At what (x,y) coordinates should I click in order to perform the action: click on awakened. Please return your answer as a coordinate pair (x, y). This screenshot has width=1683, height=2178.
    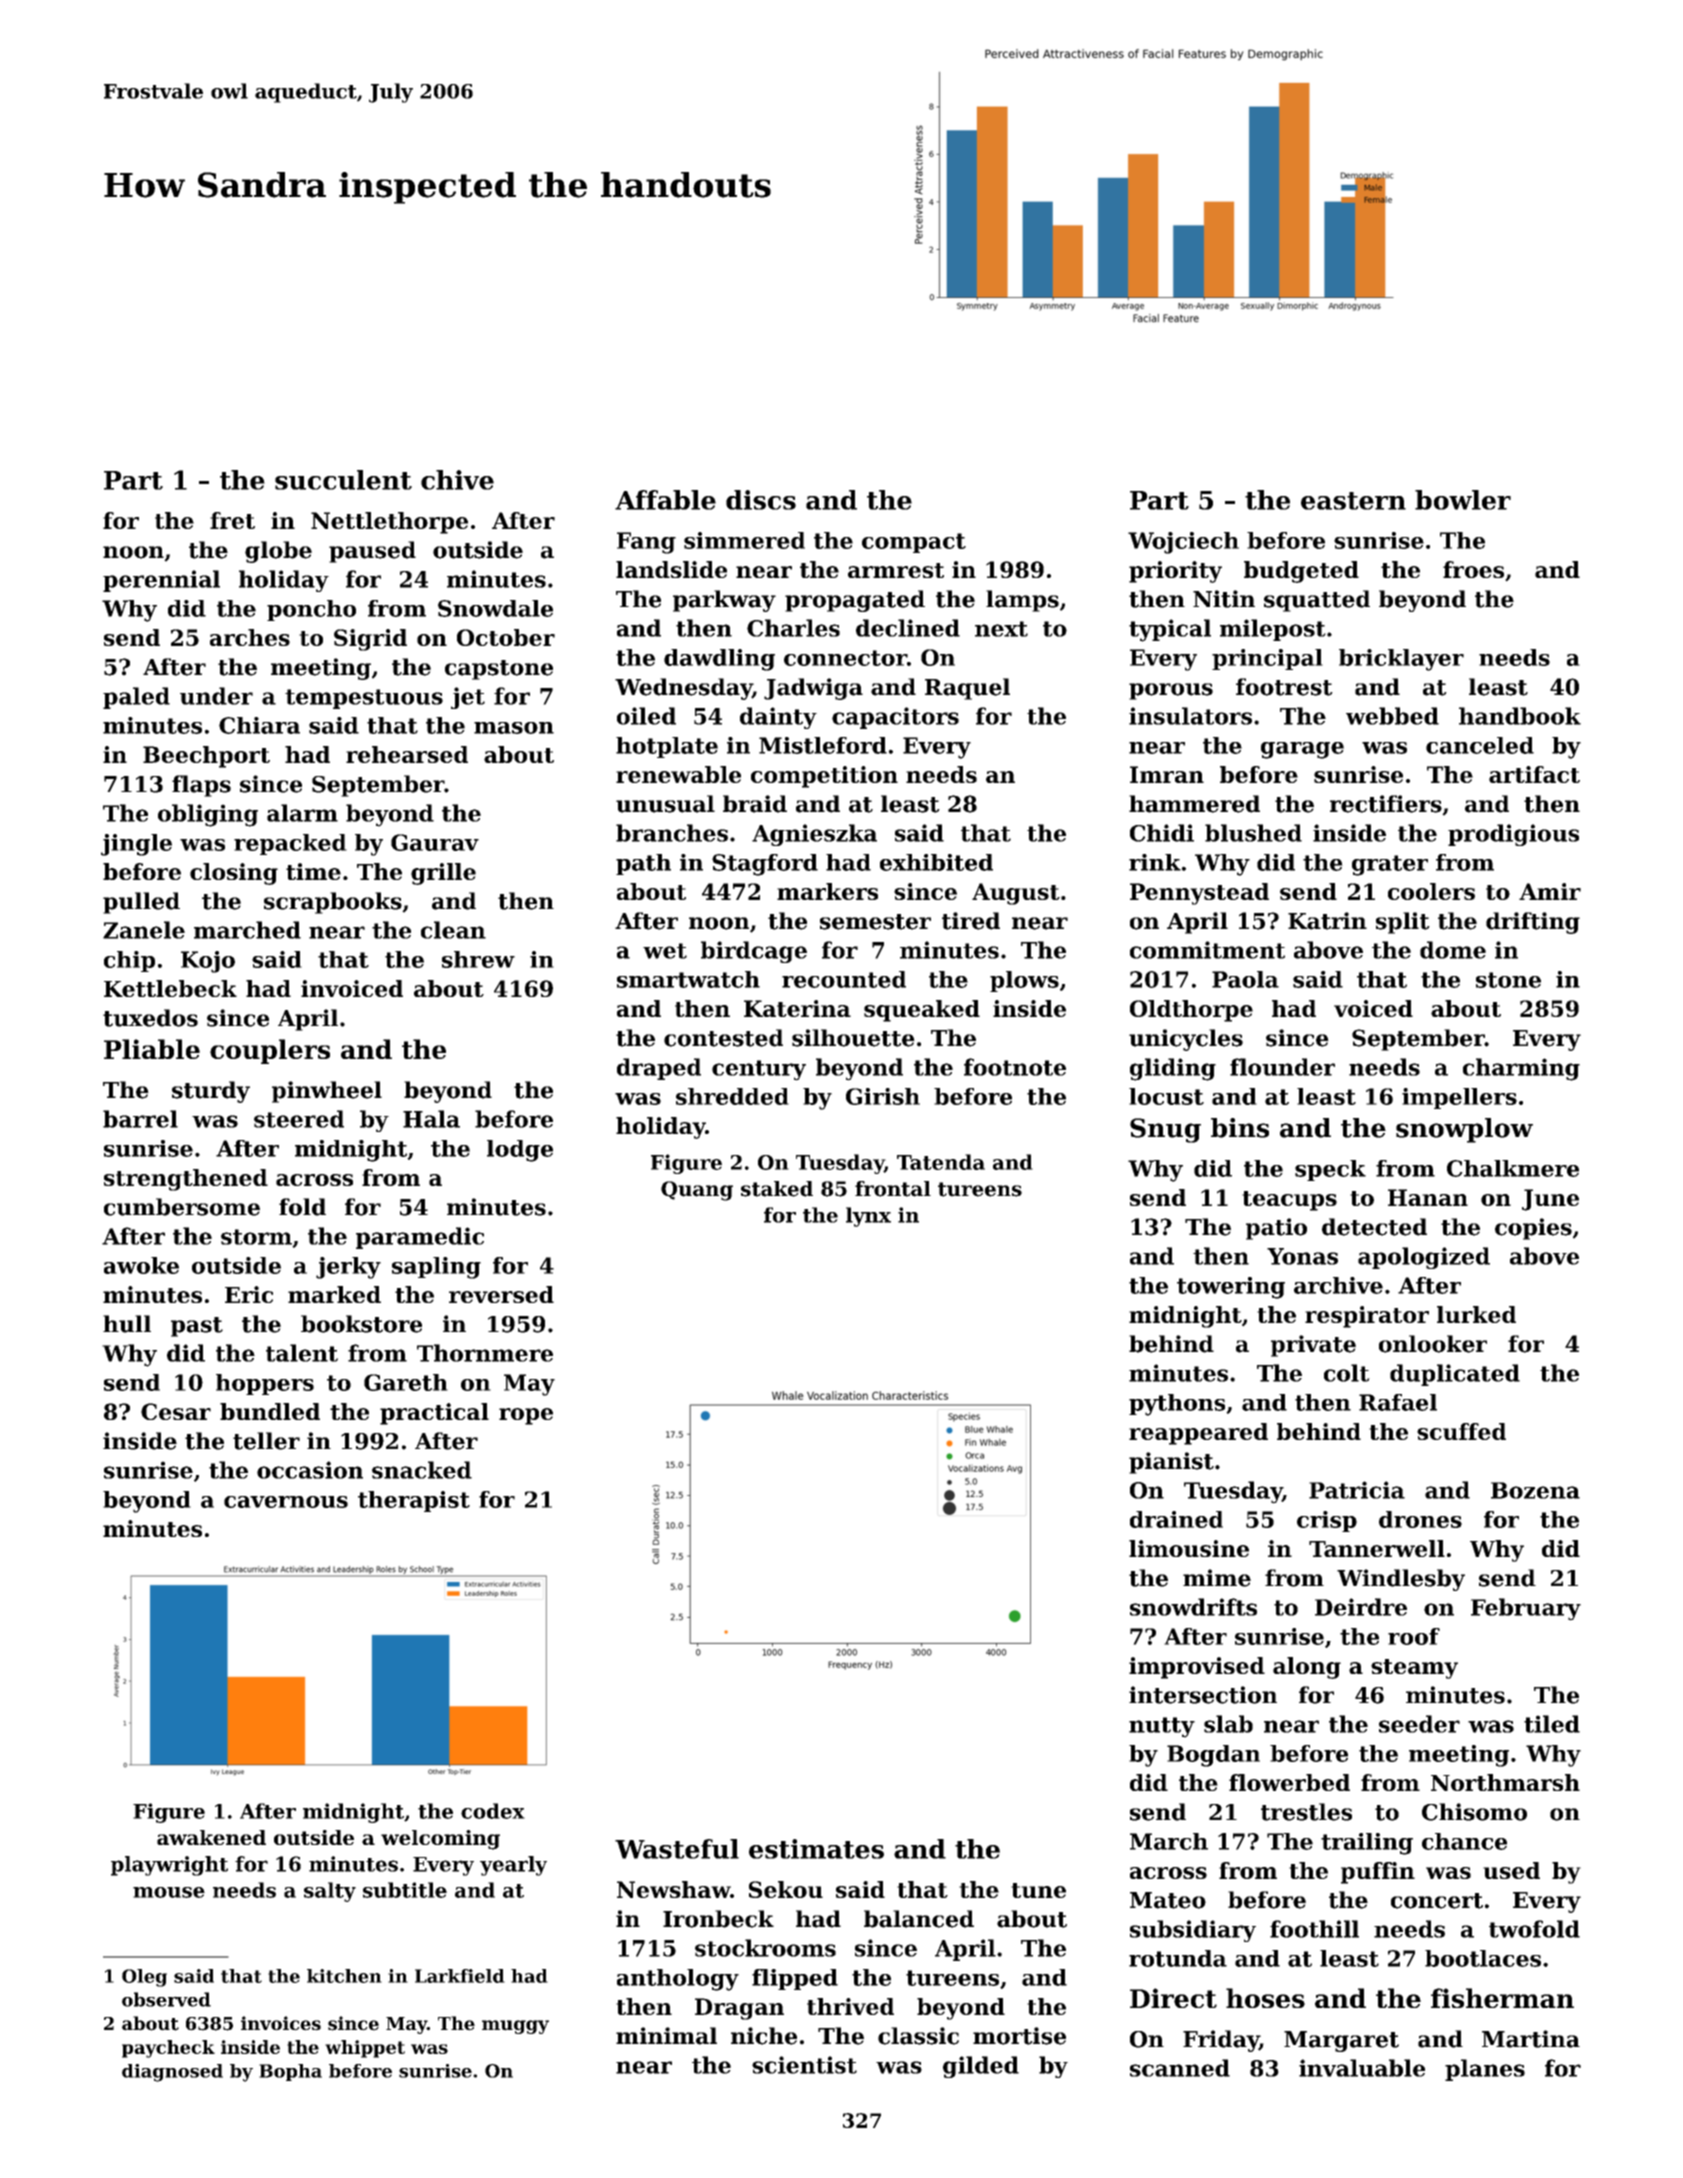
    Looking at the image, I should click on (211, 1837).
